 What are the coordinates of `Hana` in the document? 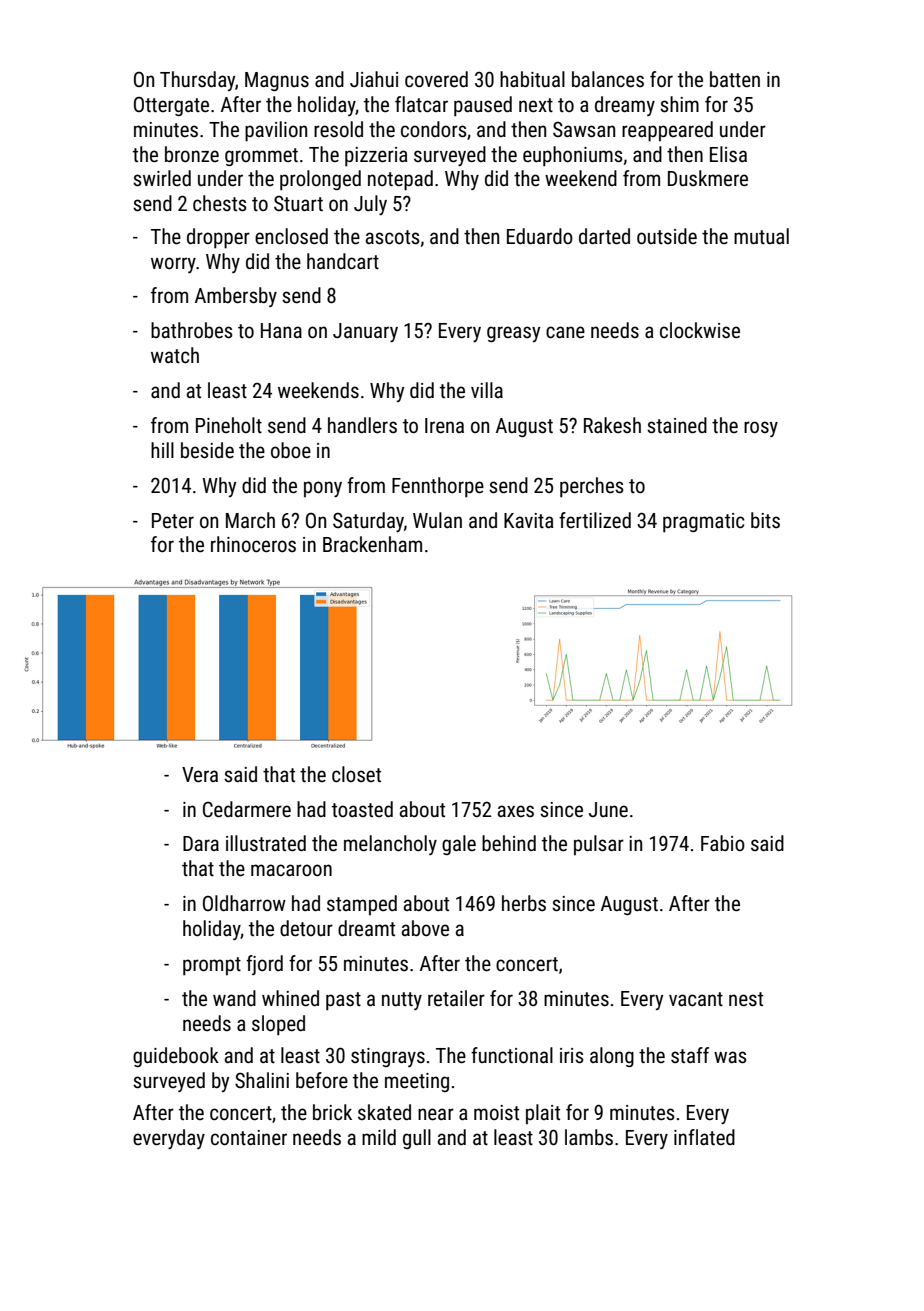 It's located at (281, 330).
